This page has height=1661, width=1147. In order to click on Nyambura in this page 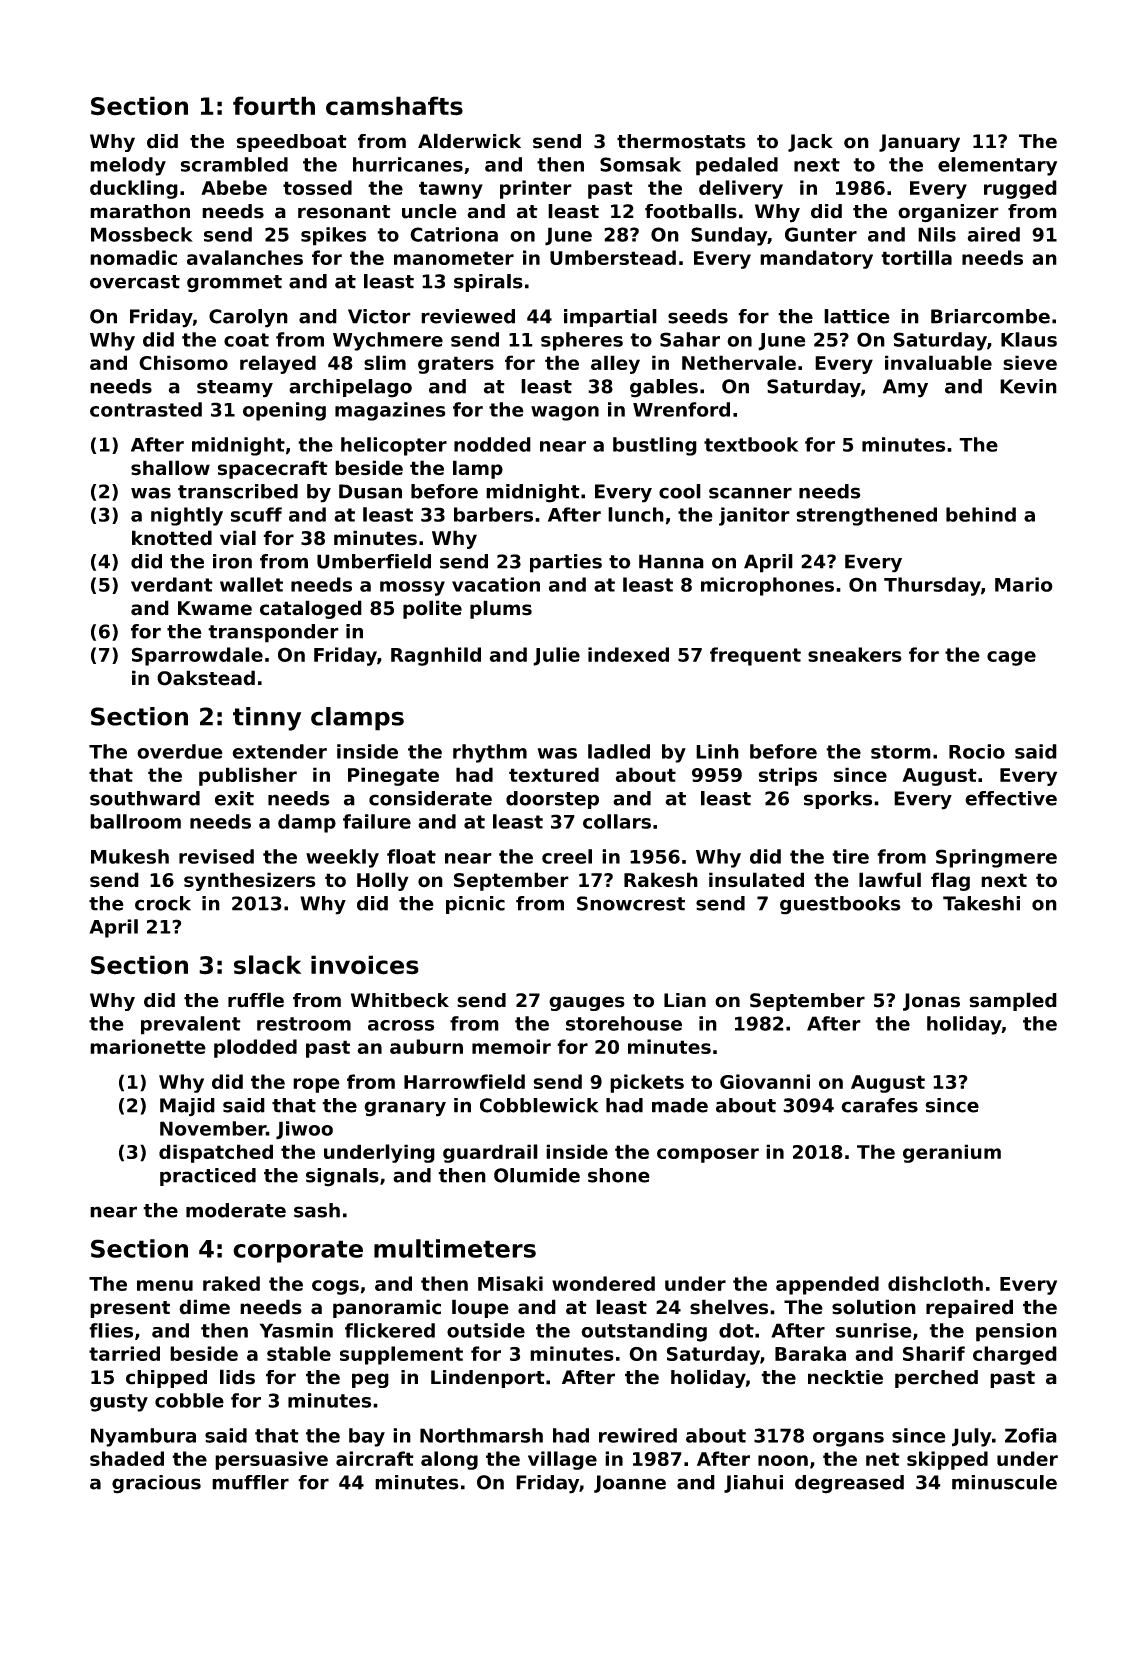, I will do `click(143, 1437)`.
